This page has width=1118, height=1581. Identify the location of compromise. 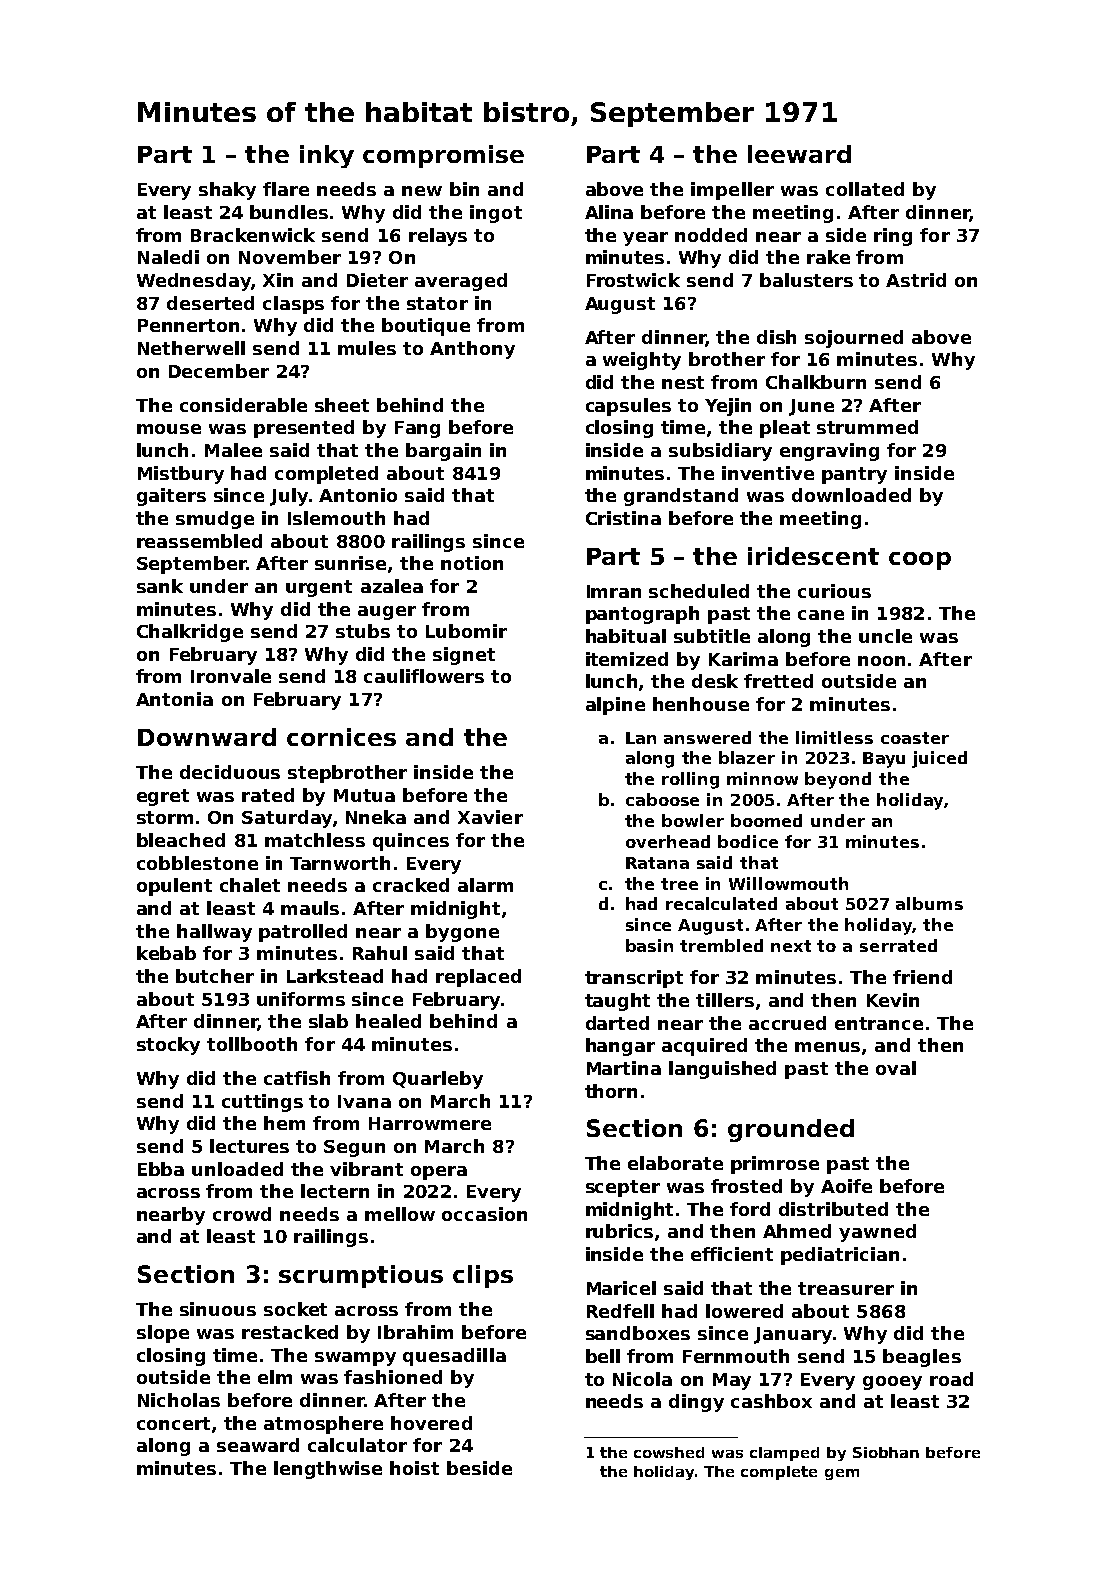
(443, 156).
